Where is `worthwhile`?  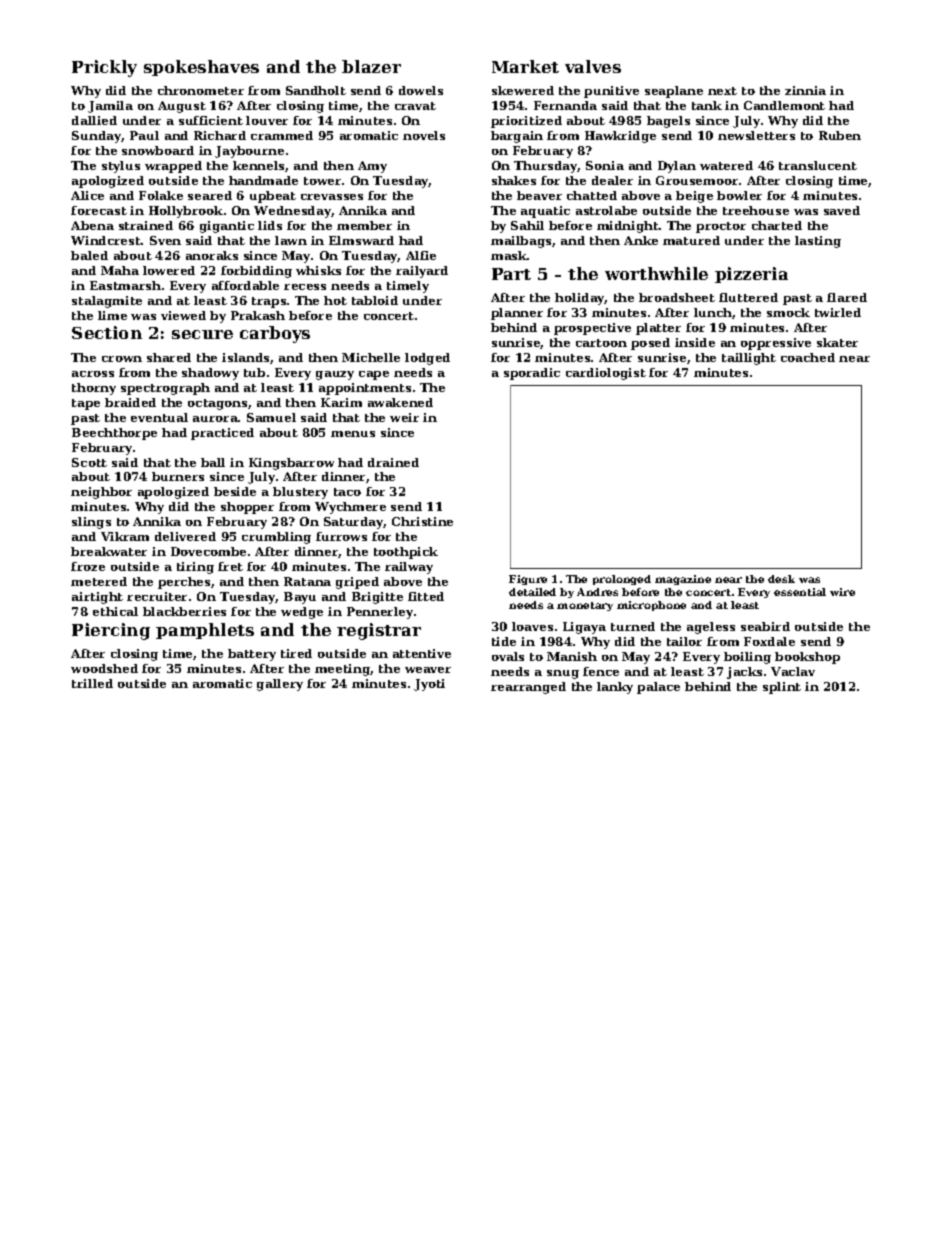
worthwhile is located at coordinates (656, 273).
